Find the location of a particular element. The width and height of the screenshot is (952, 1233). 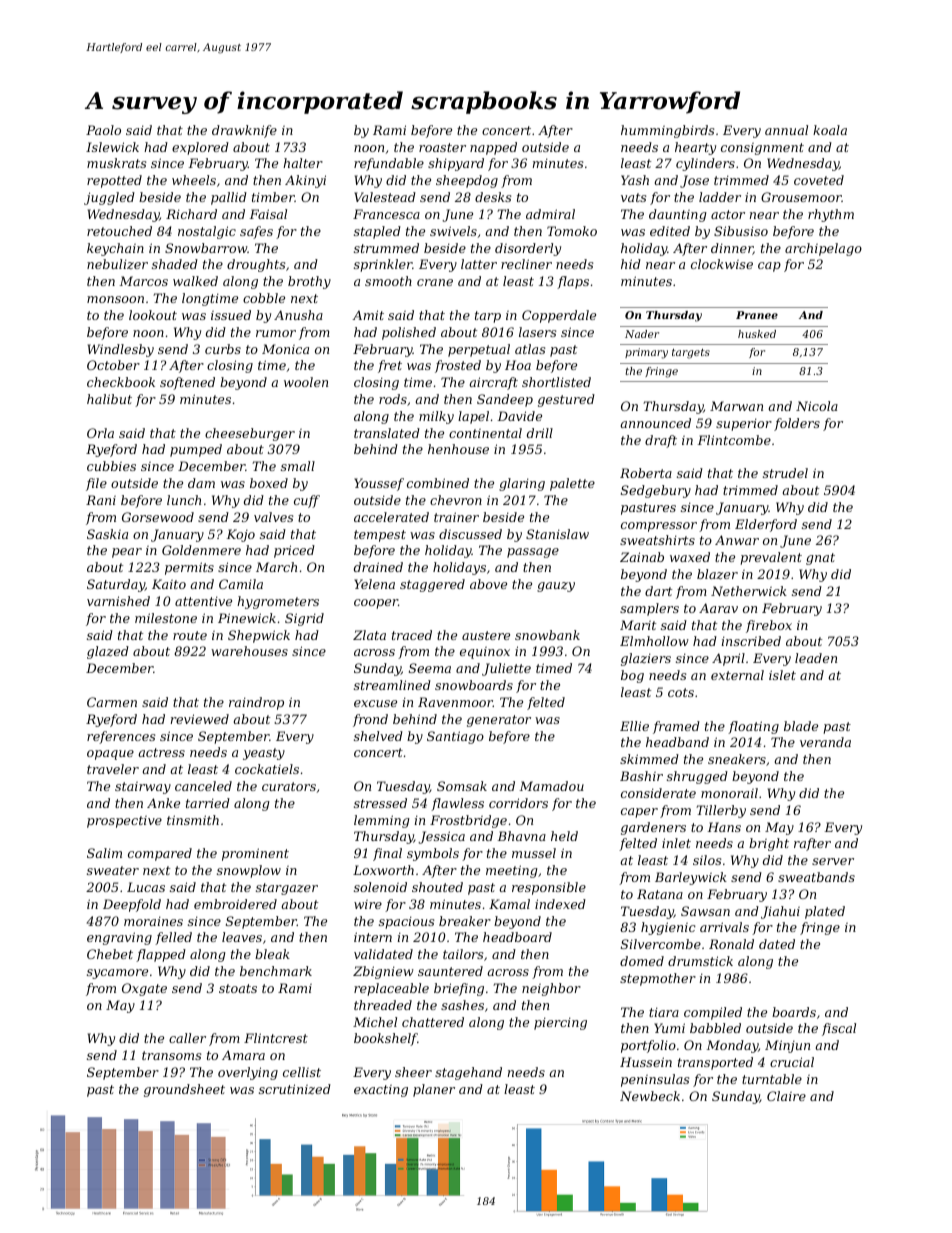

tarp is located at coordinates (488, 317).
